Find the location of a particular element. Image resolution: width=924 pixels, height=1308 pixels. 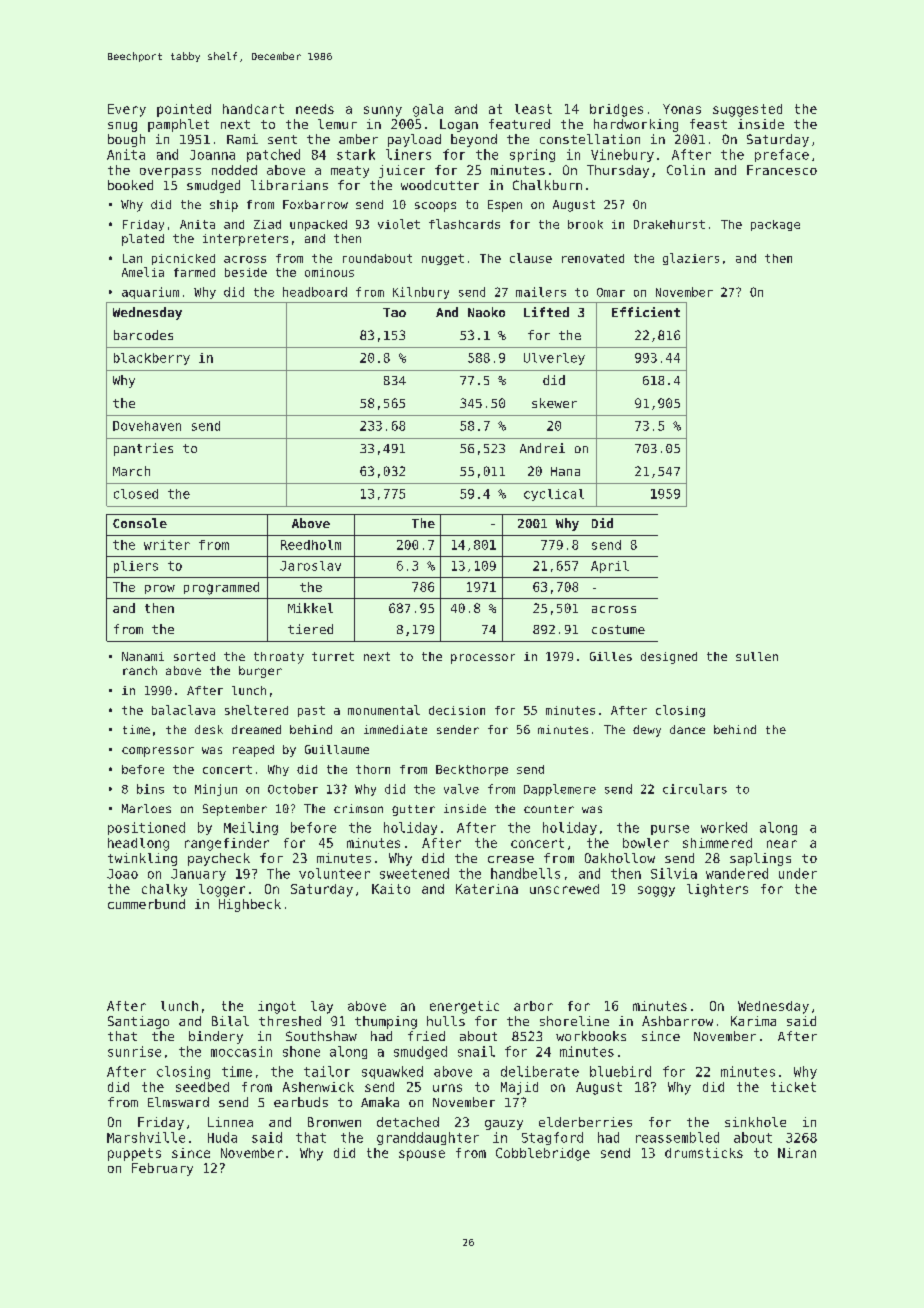

needs is located at coordinates (315, 109).
